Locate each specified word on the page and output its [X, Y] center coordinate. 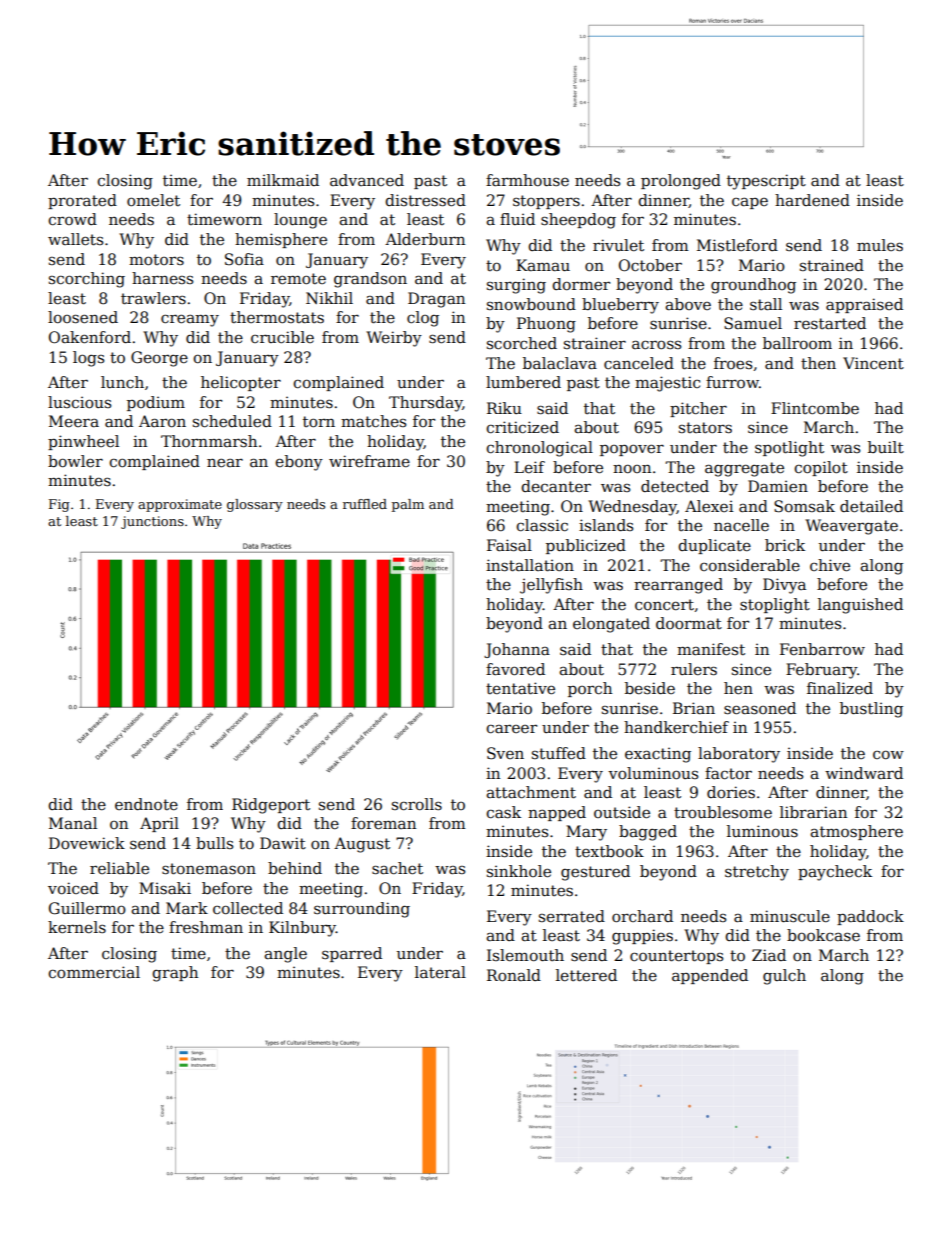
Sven [505, 753]
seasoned [760, 708]
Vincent [873, 363]
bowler [75, 461]
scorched [522, 343]
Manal [73, 823]
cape [750, 203]
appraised [864, 305]
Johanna [517, 650]
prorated [82, 201]
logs [88, 359]
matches [373, 421]
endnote [146, 804]
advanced [367, 180]
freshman [206, 927]
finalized [840, 688]
